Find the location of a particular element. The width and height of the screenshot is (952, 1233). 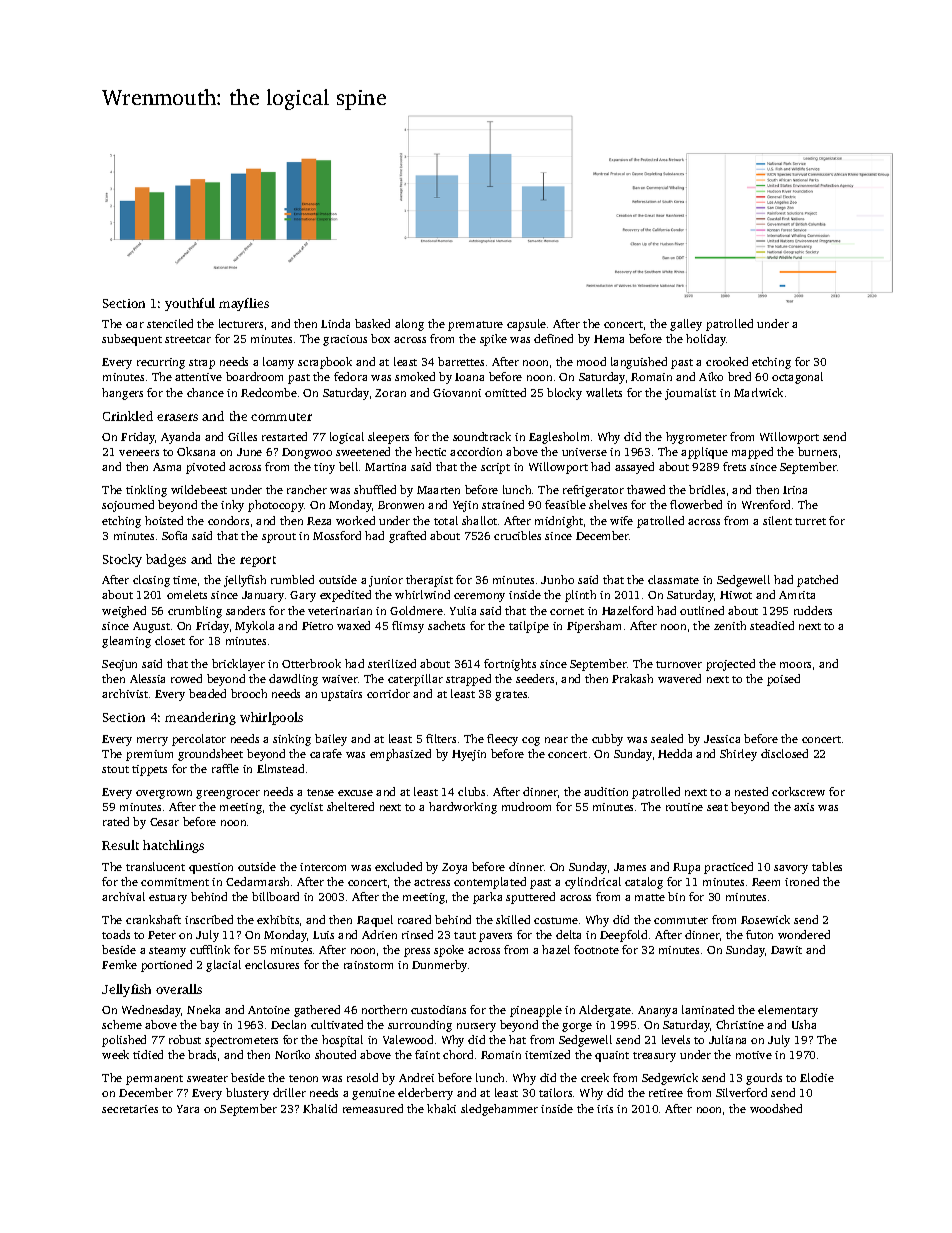

spectrometers is located at coordinates (241, 1042).
